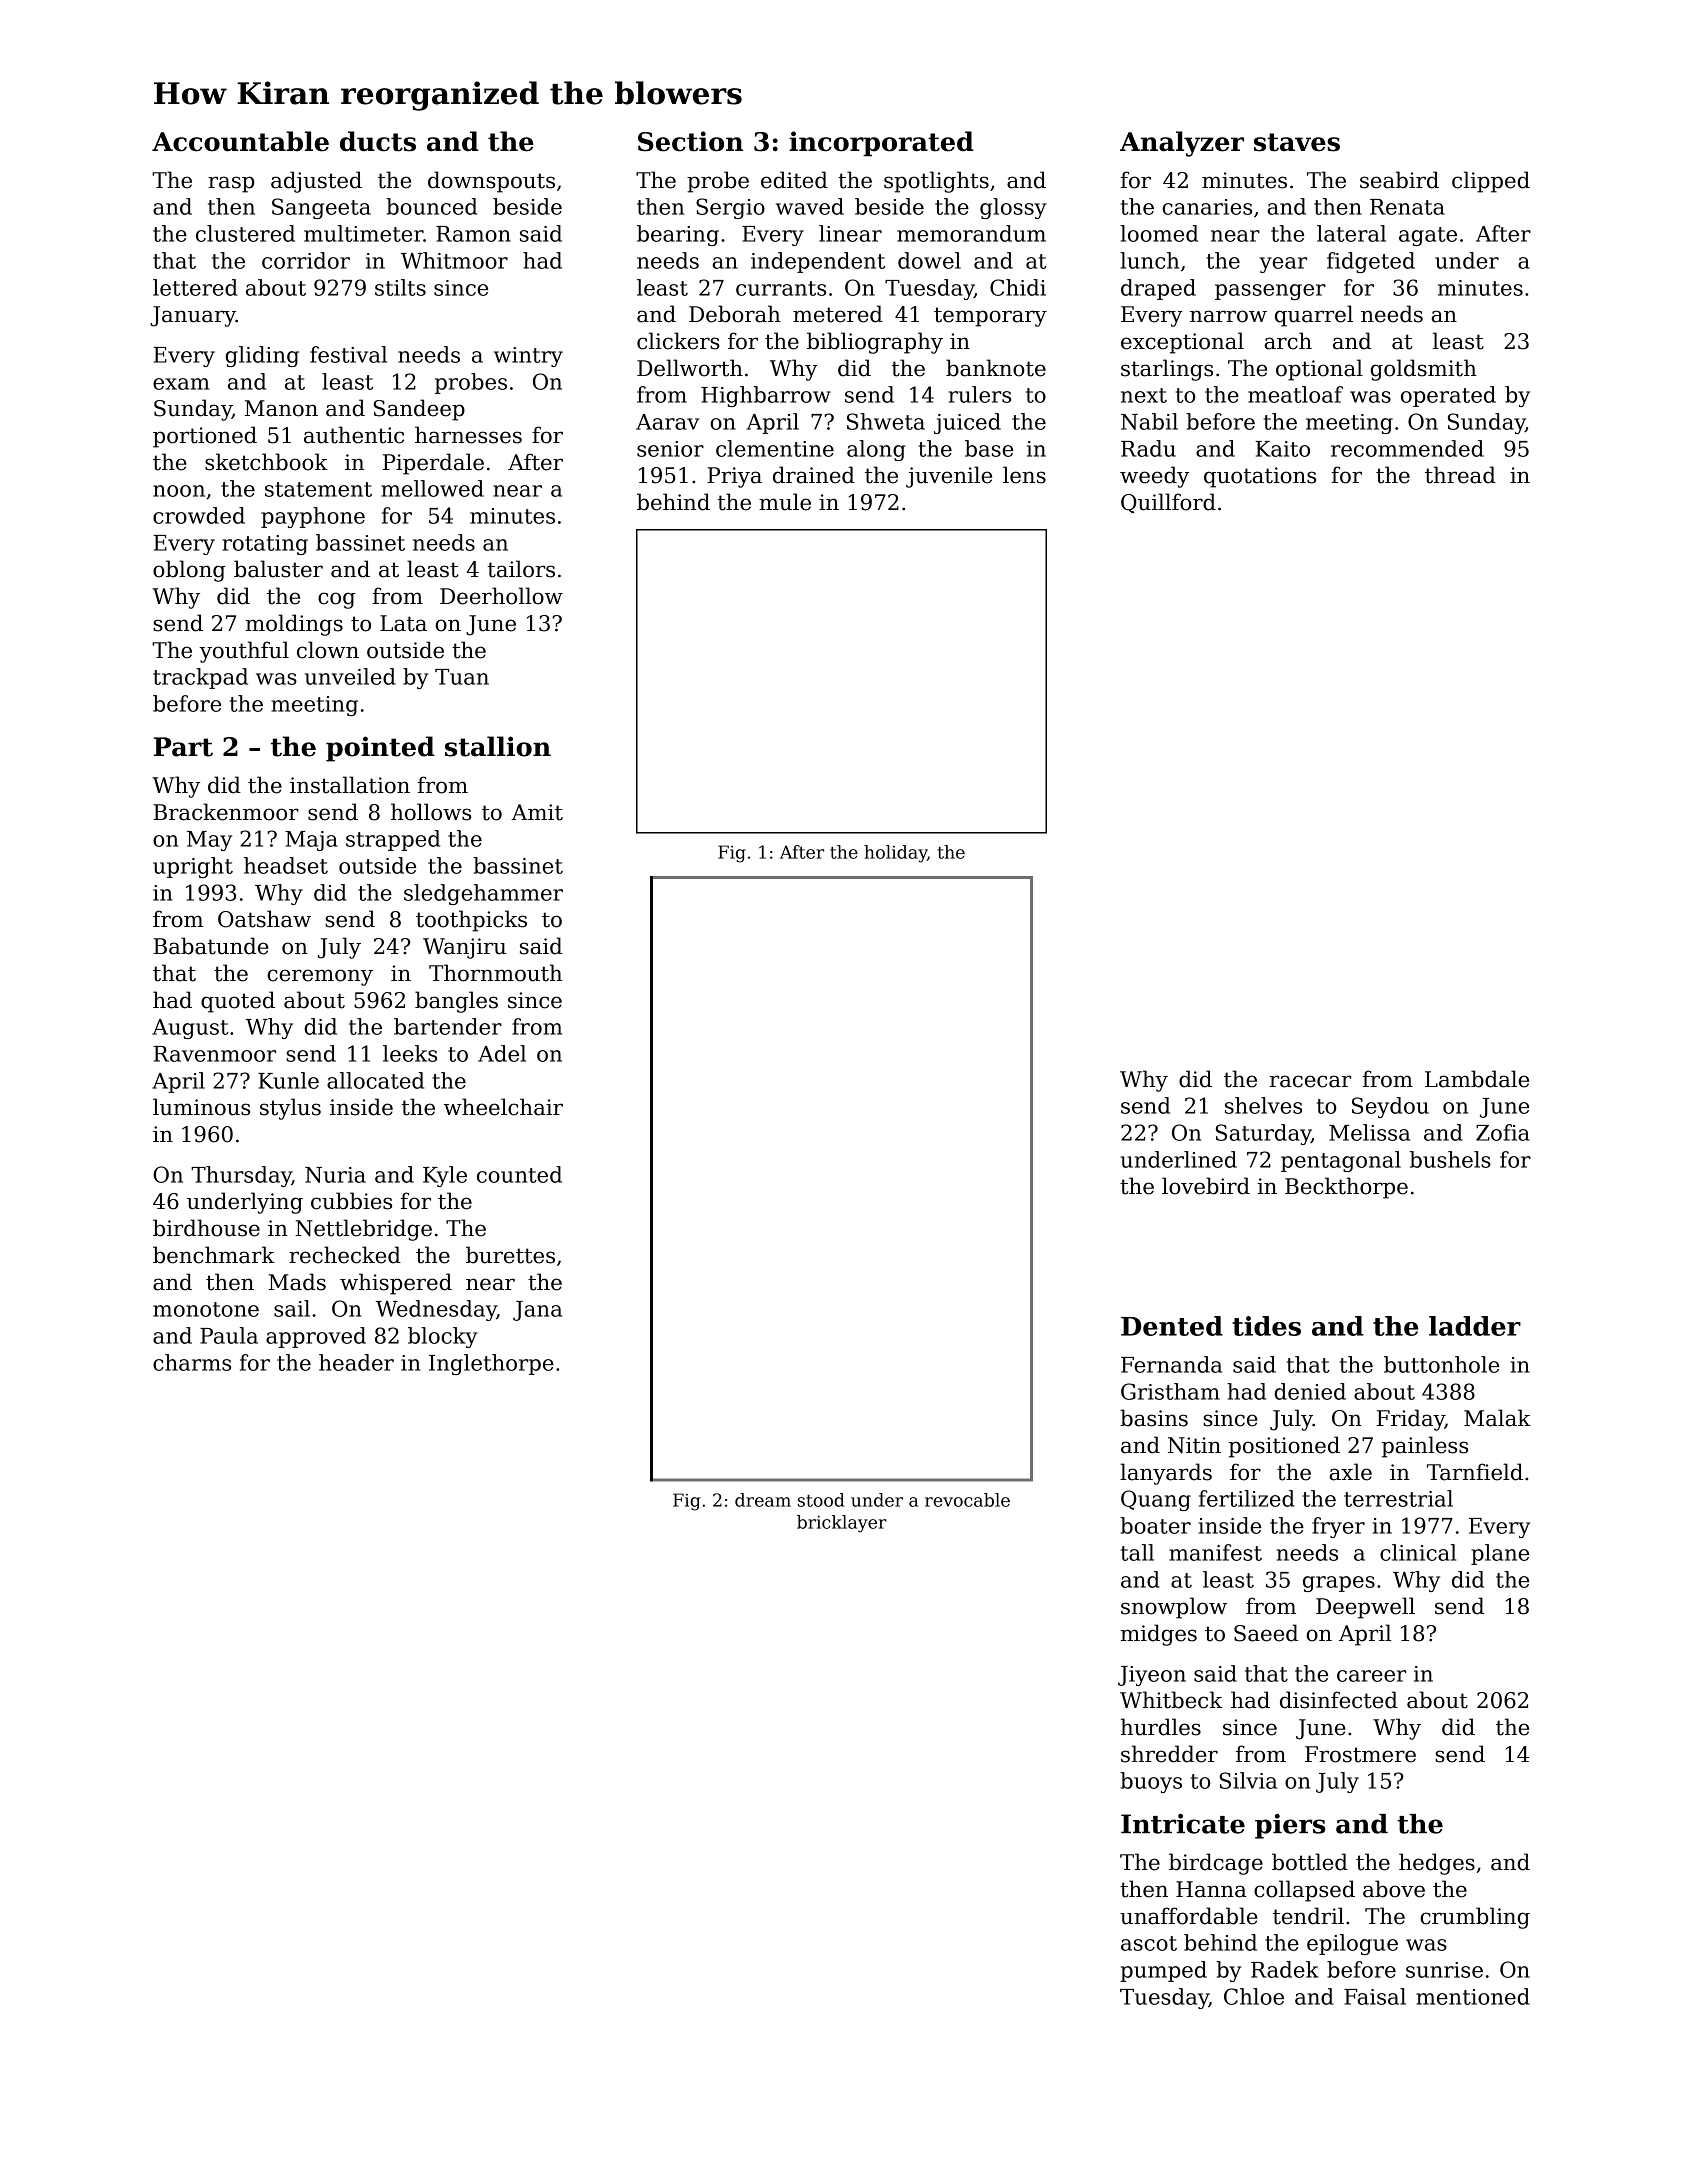  I want to click on Gristham, so click(1170, 1391).
